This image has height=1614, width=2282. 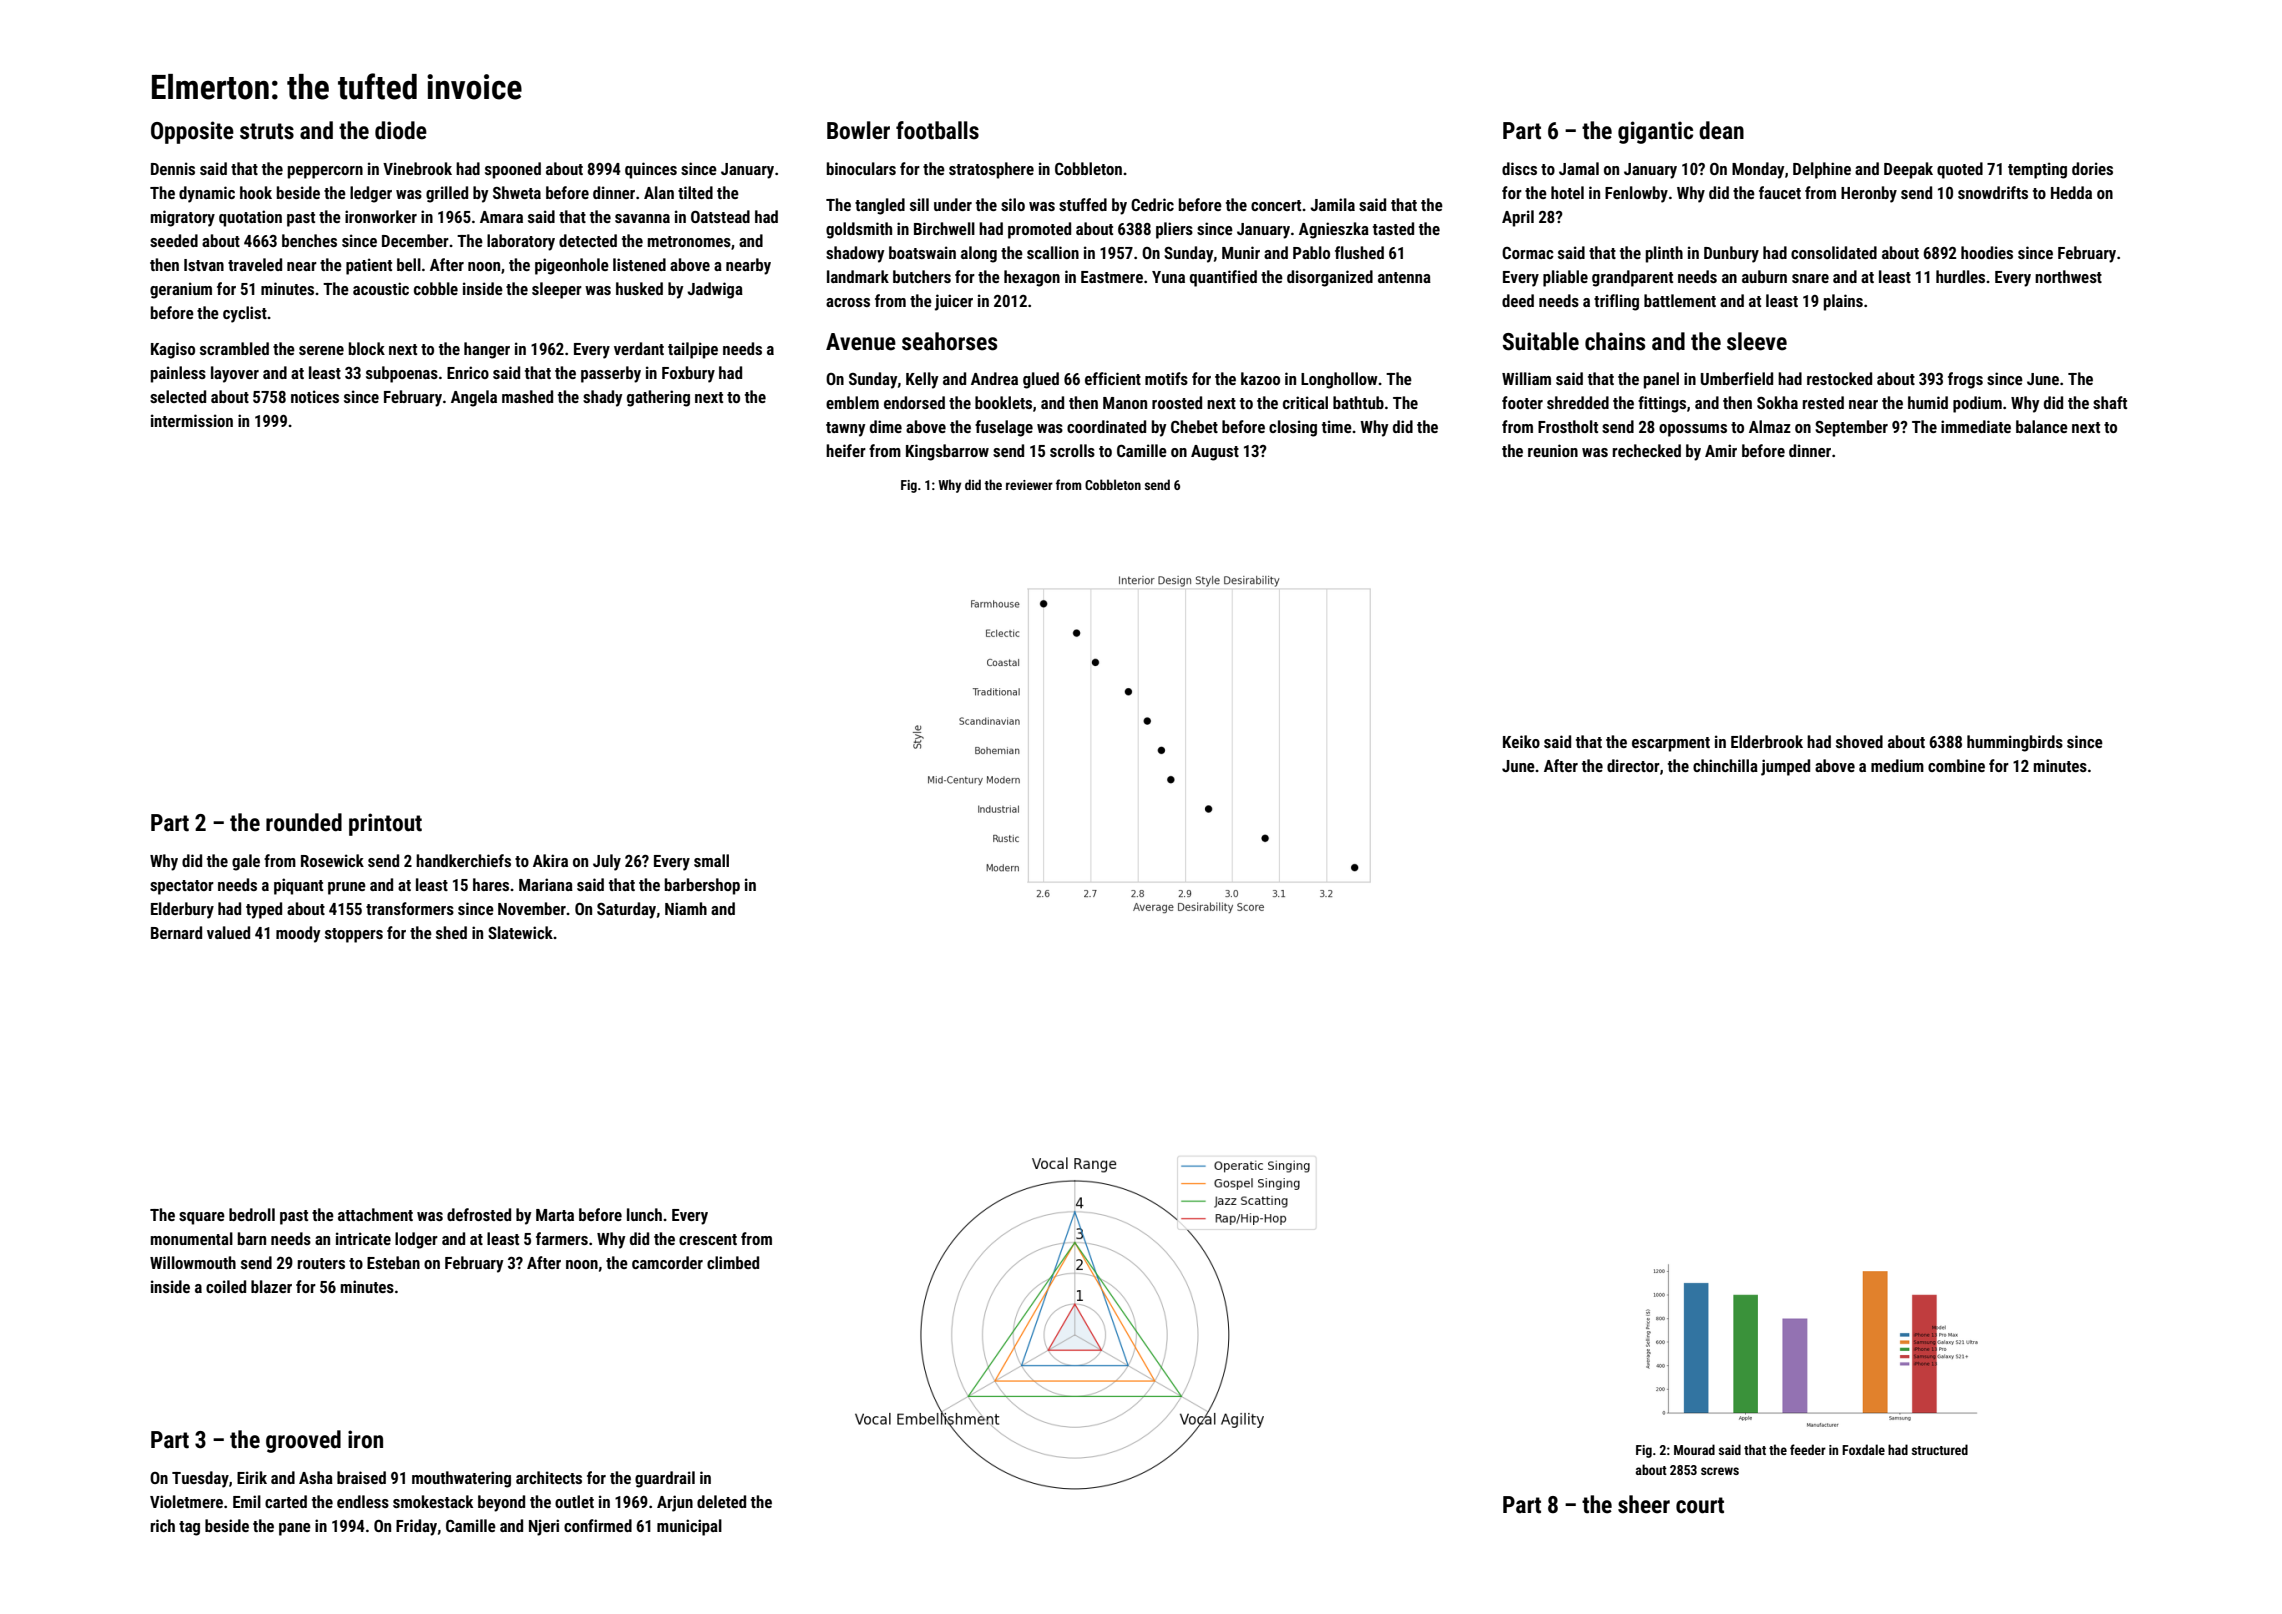 I want to click on dean, so click(x=1721, y=130).
